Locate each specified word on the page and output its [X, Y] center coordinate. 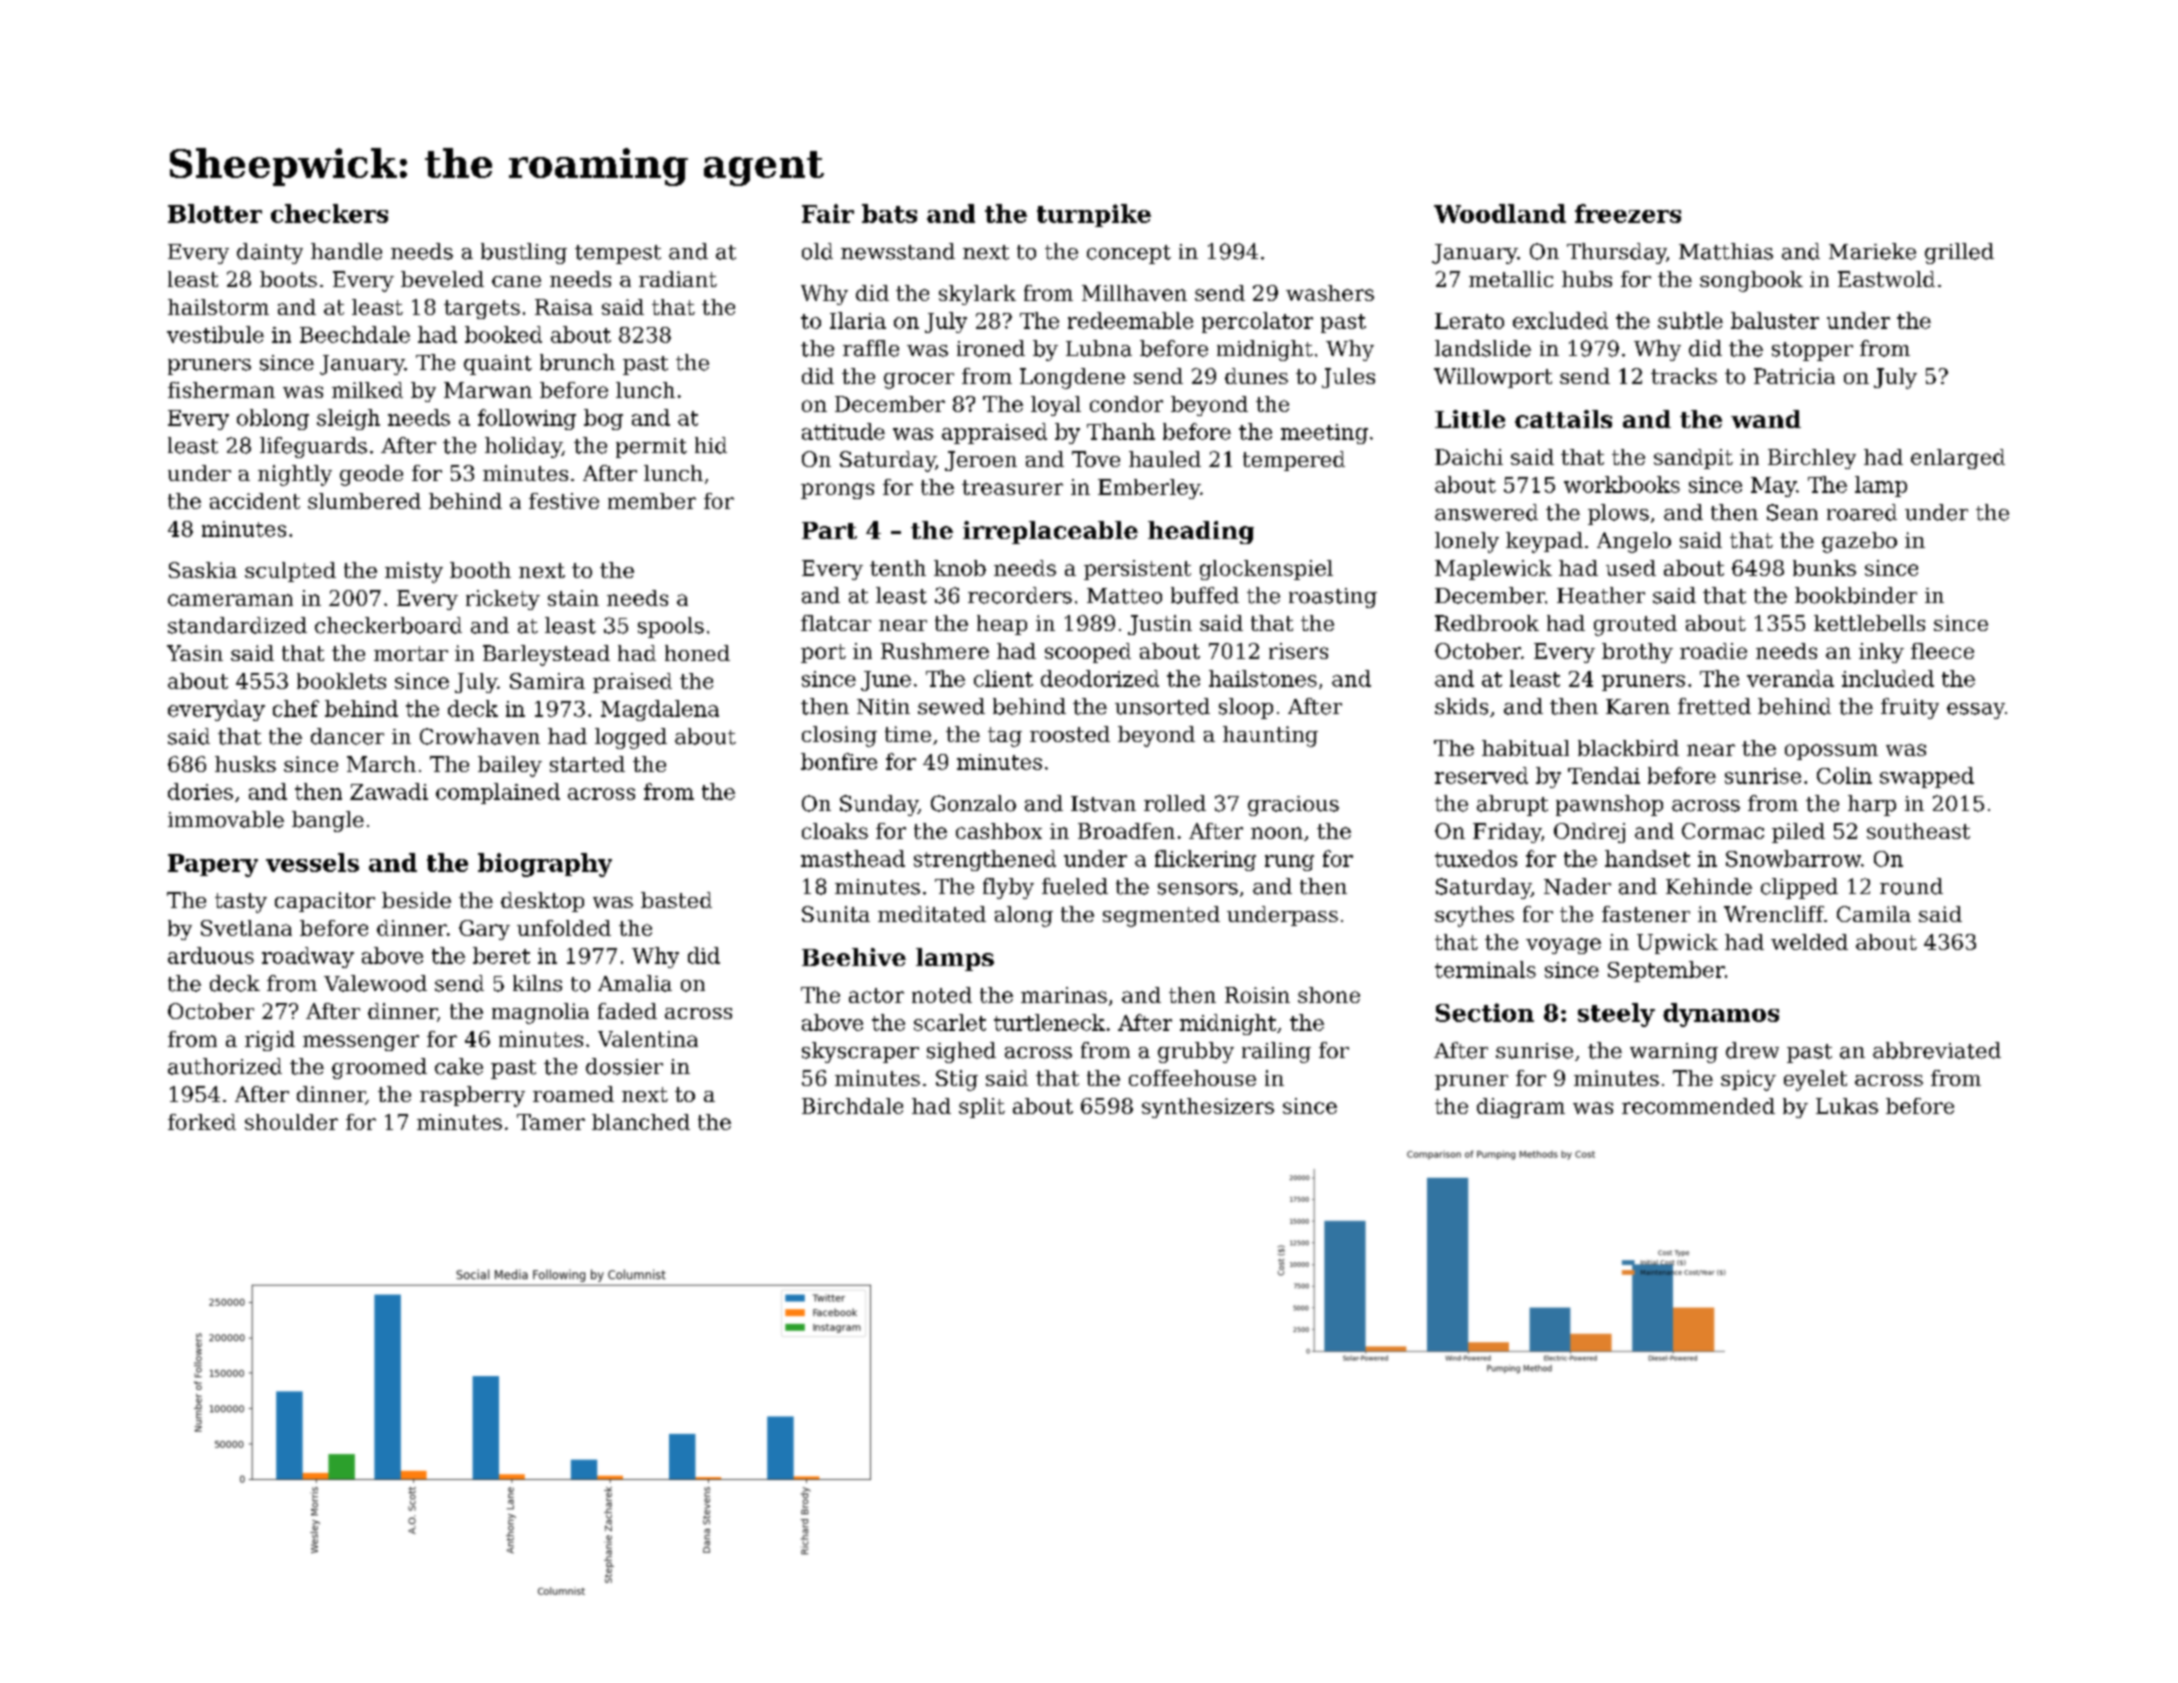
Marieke [1872, 251]
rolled [1175, 803]
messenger [361, 1043]
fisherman [221, 390]
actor [876, 995]
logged [631, 738]
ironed [991, 348]
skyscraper [860, 1052]
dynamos [1721, 1015]
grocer [919, 381]
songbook [1751, 281]
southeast [1918, 831]
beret [501, 955]
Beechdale [355, 334]
